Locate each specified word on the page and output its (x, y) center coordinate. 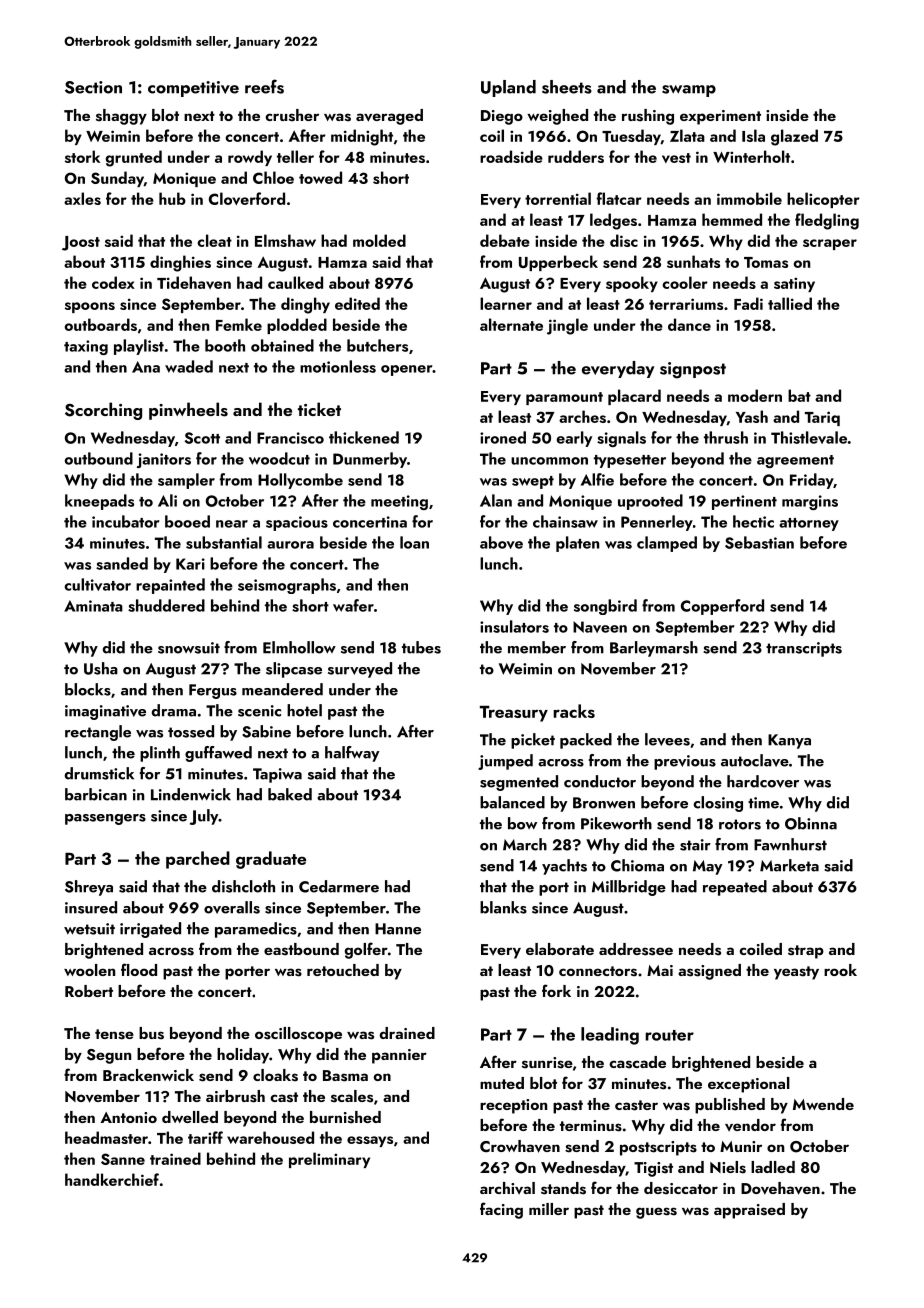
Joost (81, 243)
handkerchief (112, 1179)
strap (806, 952)
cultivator (97, 584)
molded (379, 240)
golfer (366, 950)
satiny (794, 284)
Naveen (600, 627)
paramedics (256, 930)
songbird (605, 607)
